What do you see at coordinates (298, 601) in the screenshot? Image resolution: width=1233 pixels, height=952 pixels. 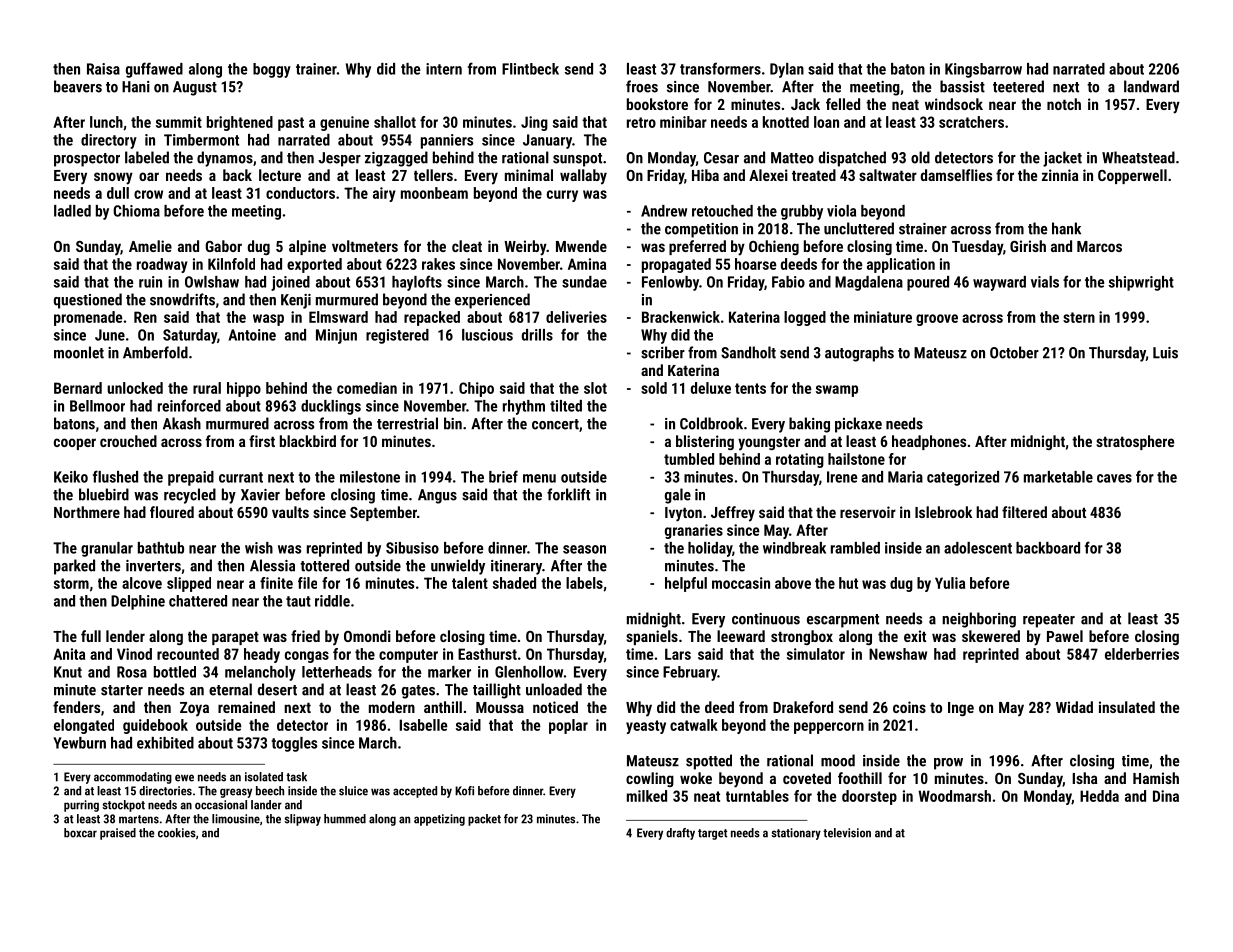 I see `taut` at bounding box center [298, 601].
